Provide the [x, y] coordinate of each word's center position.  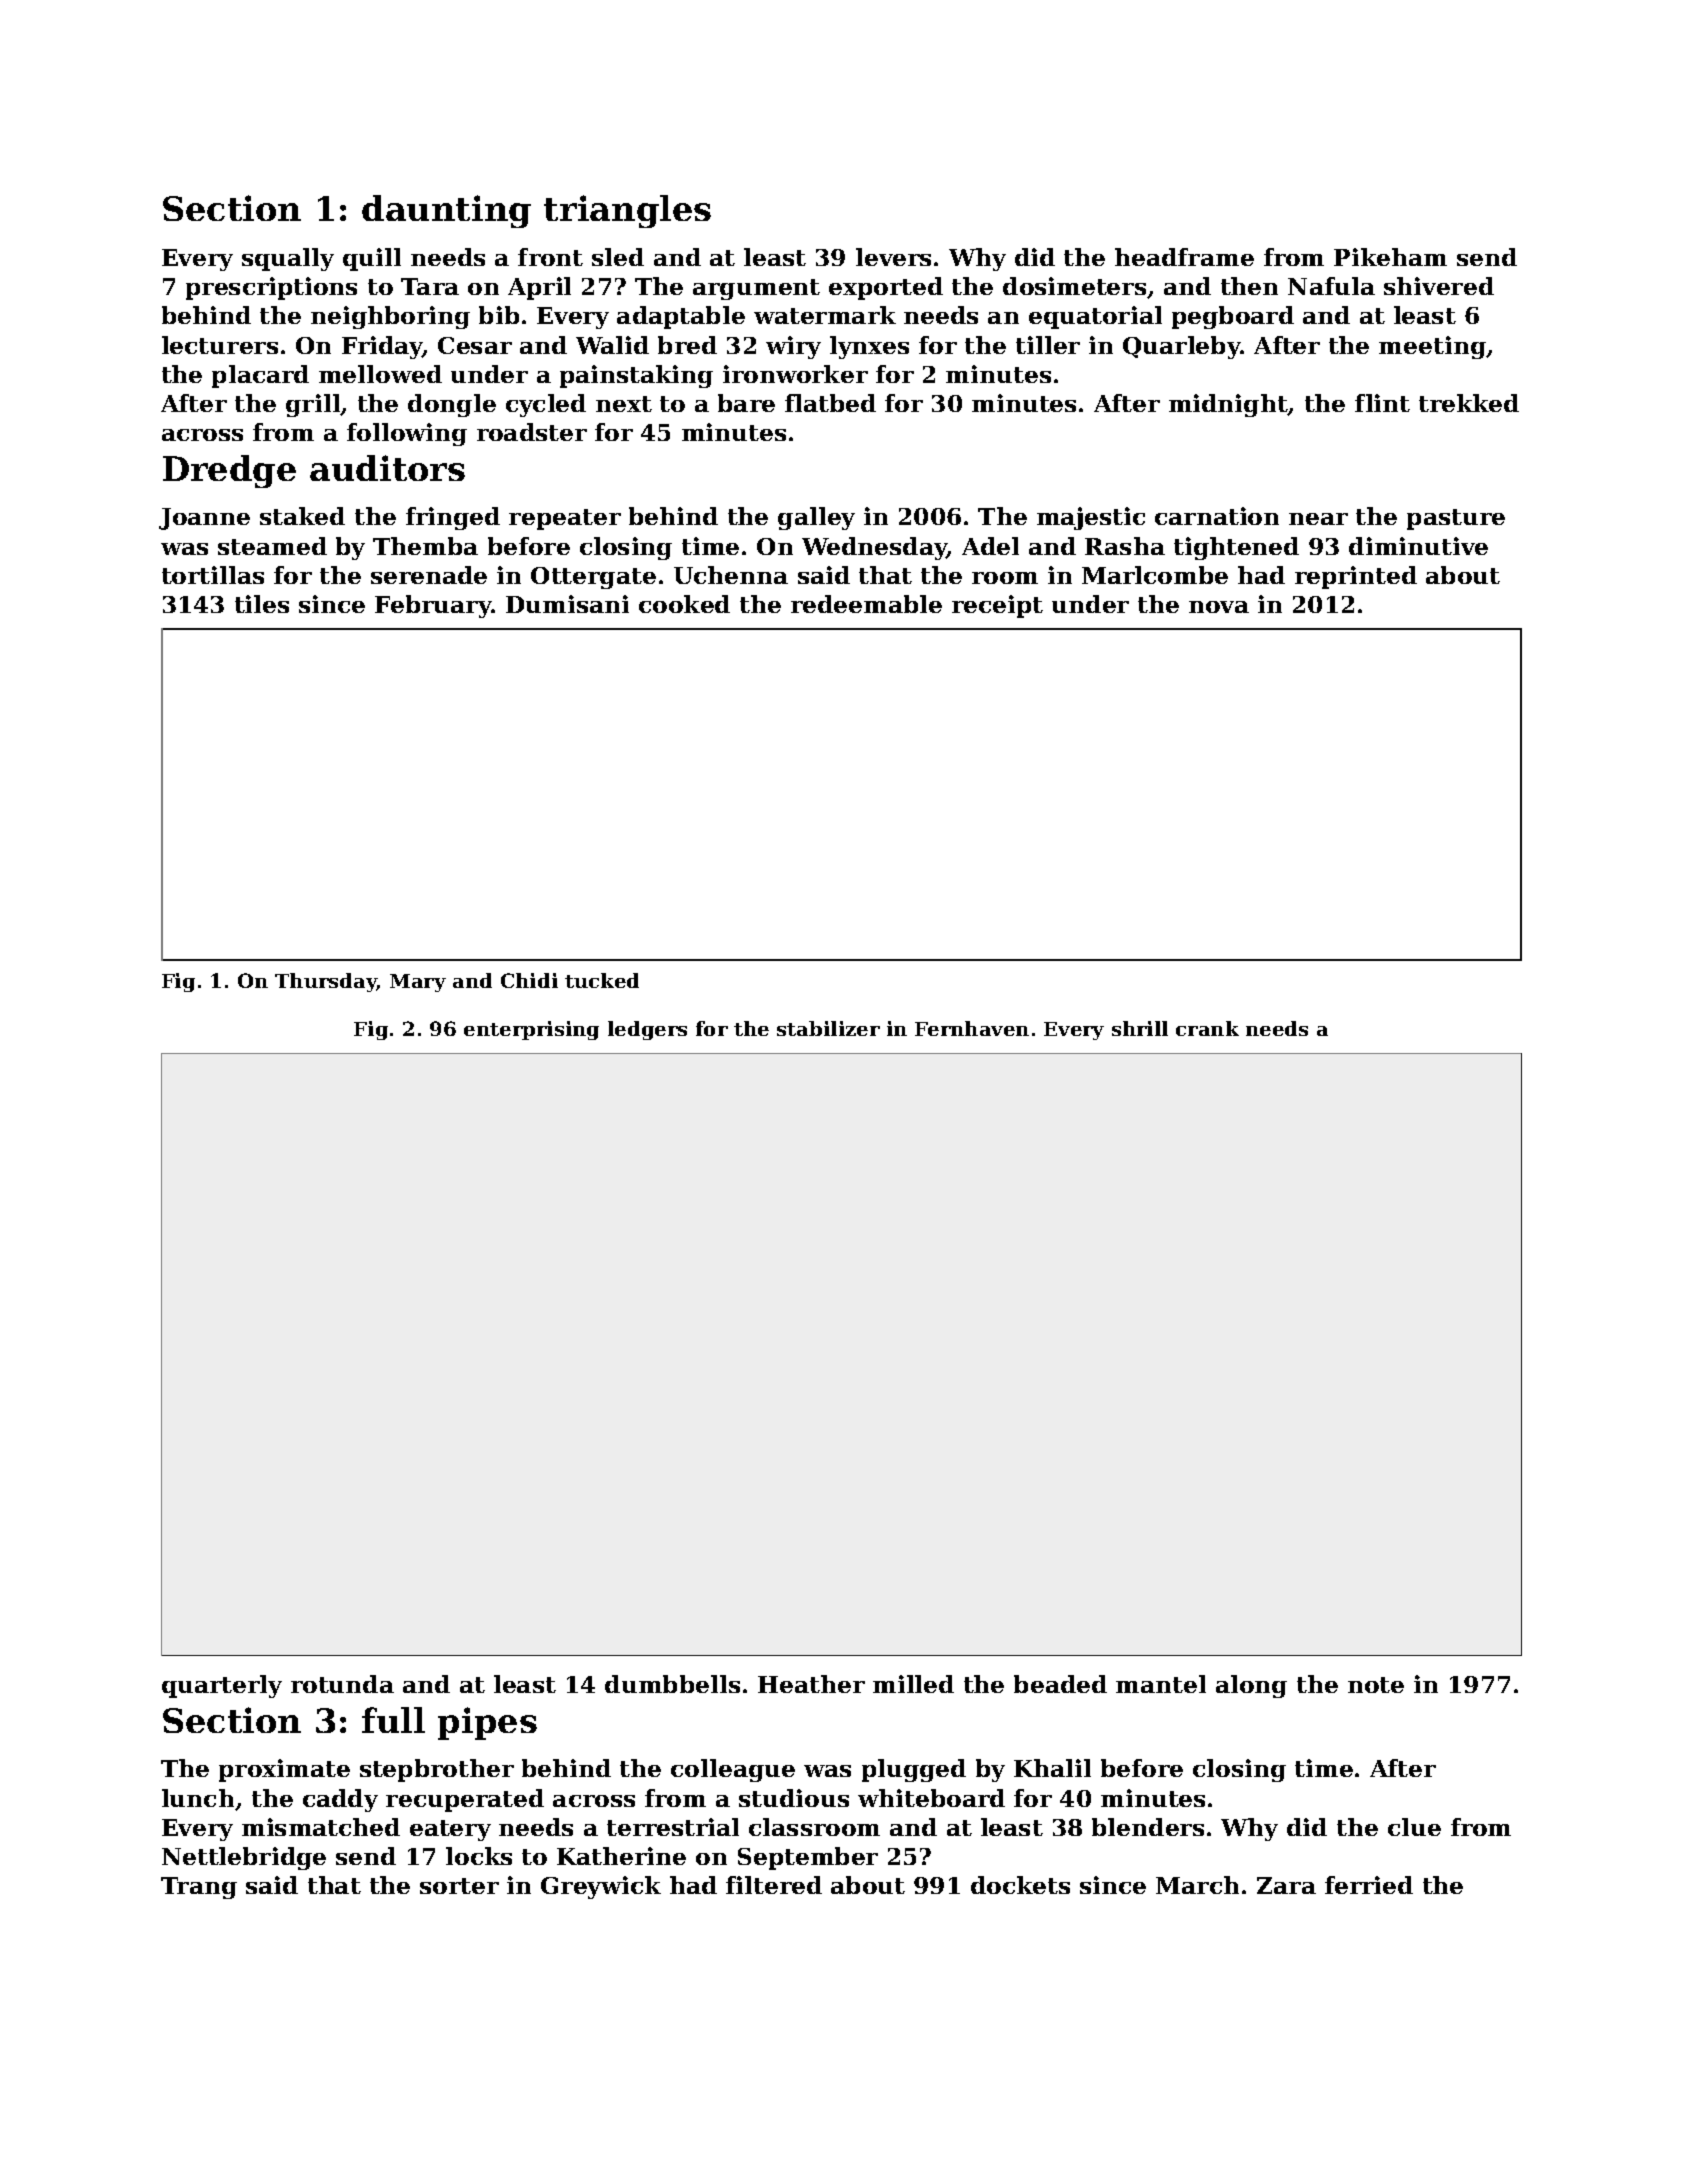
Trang [199, 1888]
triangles [627, 211]
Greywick [601, 1887]
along [1251, 1686]
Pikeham [1390, 257]
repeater [565, 519]
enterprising [531, 1030]
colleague [733, 1770]
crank [1207, 1028]
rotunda [342, 1684]
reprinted [1356, 577]
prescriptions [271, 288]
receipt [997, 606]
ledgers [647, 1030]
